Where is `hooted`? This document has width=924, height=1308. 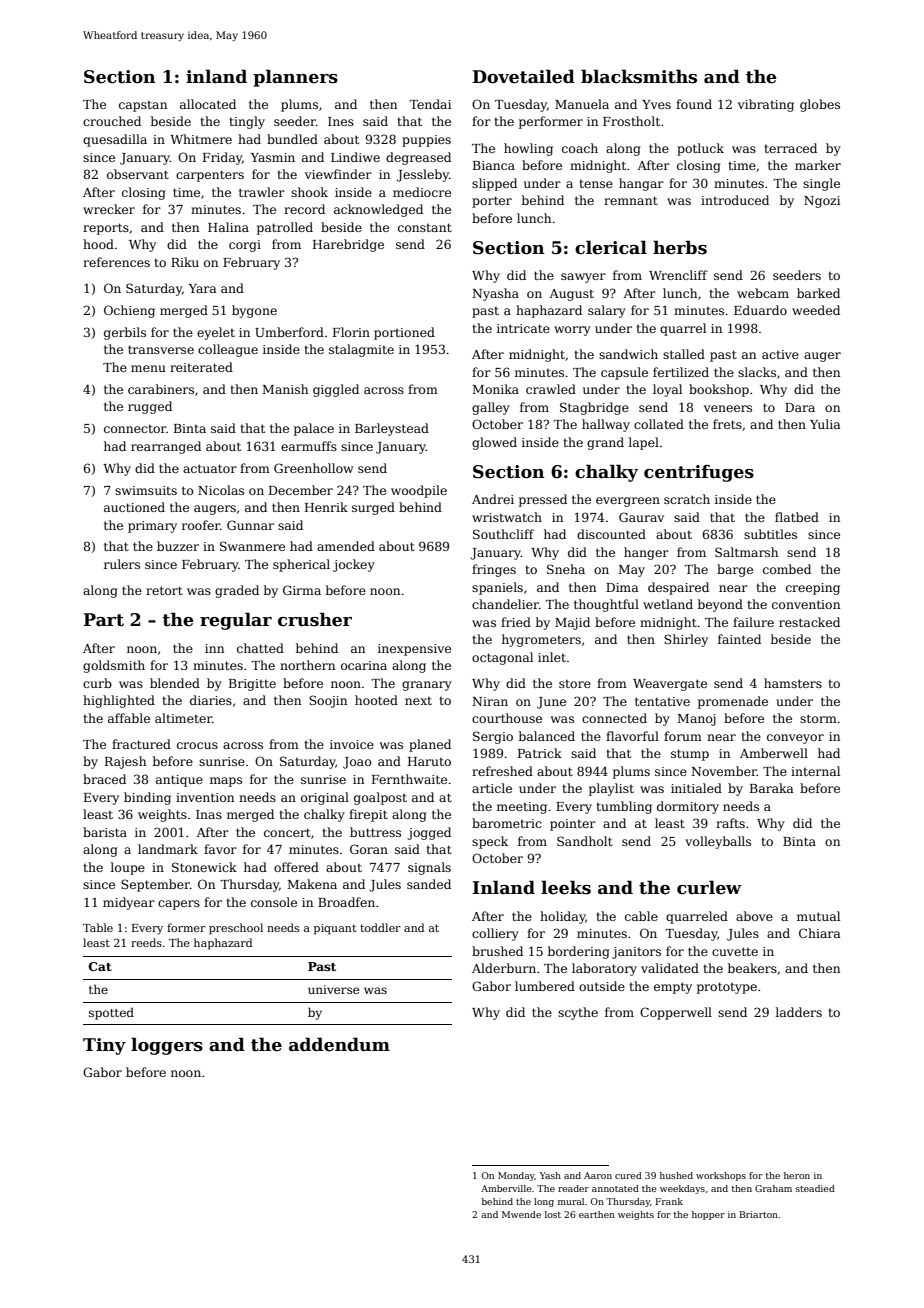
hooted is located at coordinates (376, 700).
